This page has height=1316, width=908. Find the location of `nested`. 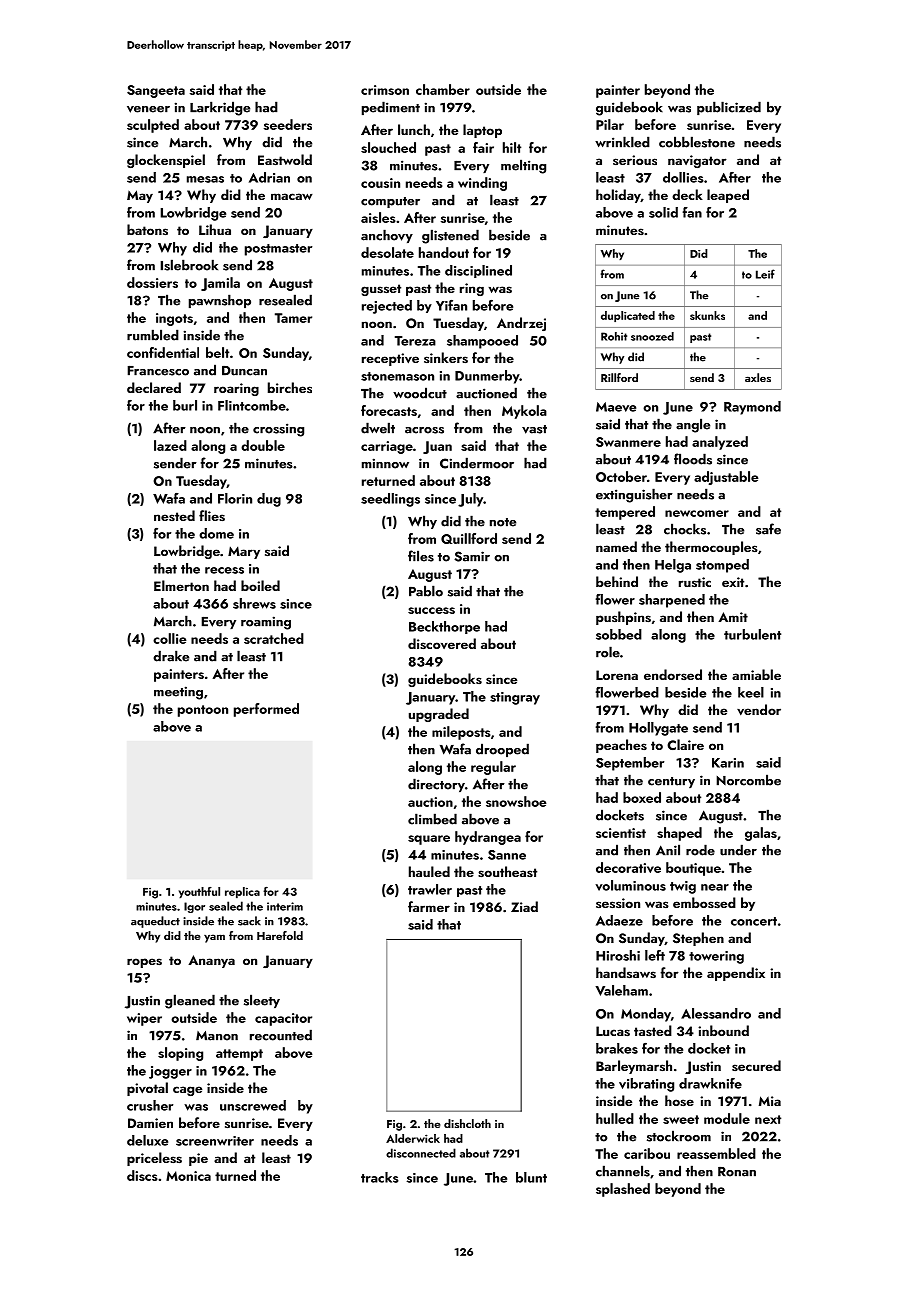

nested is located at coordinates (174, 515).
